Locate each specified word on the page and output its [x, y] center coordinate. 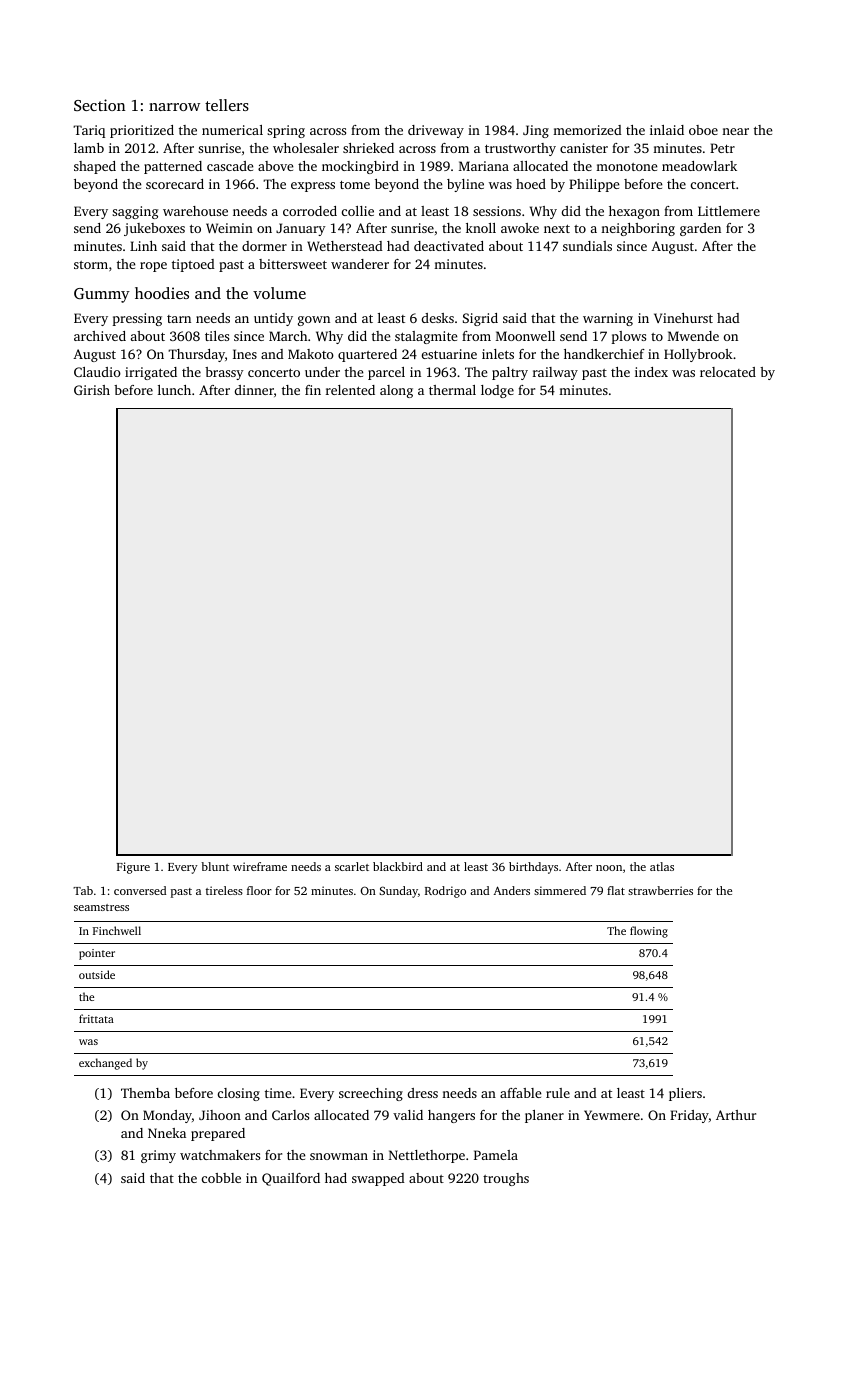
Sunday [398, 892]
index [651, 372]
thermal [452, 390]
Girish [92, 390]
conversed [140, 890]
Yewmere [612, 1115]
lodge [497, 391]
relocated [728, 372]
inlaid [667, 130]
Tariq [89, 131]
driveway [436, 131]
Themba [145, 1093]
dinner [254, 390]
